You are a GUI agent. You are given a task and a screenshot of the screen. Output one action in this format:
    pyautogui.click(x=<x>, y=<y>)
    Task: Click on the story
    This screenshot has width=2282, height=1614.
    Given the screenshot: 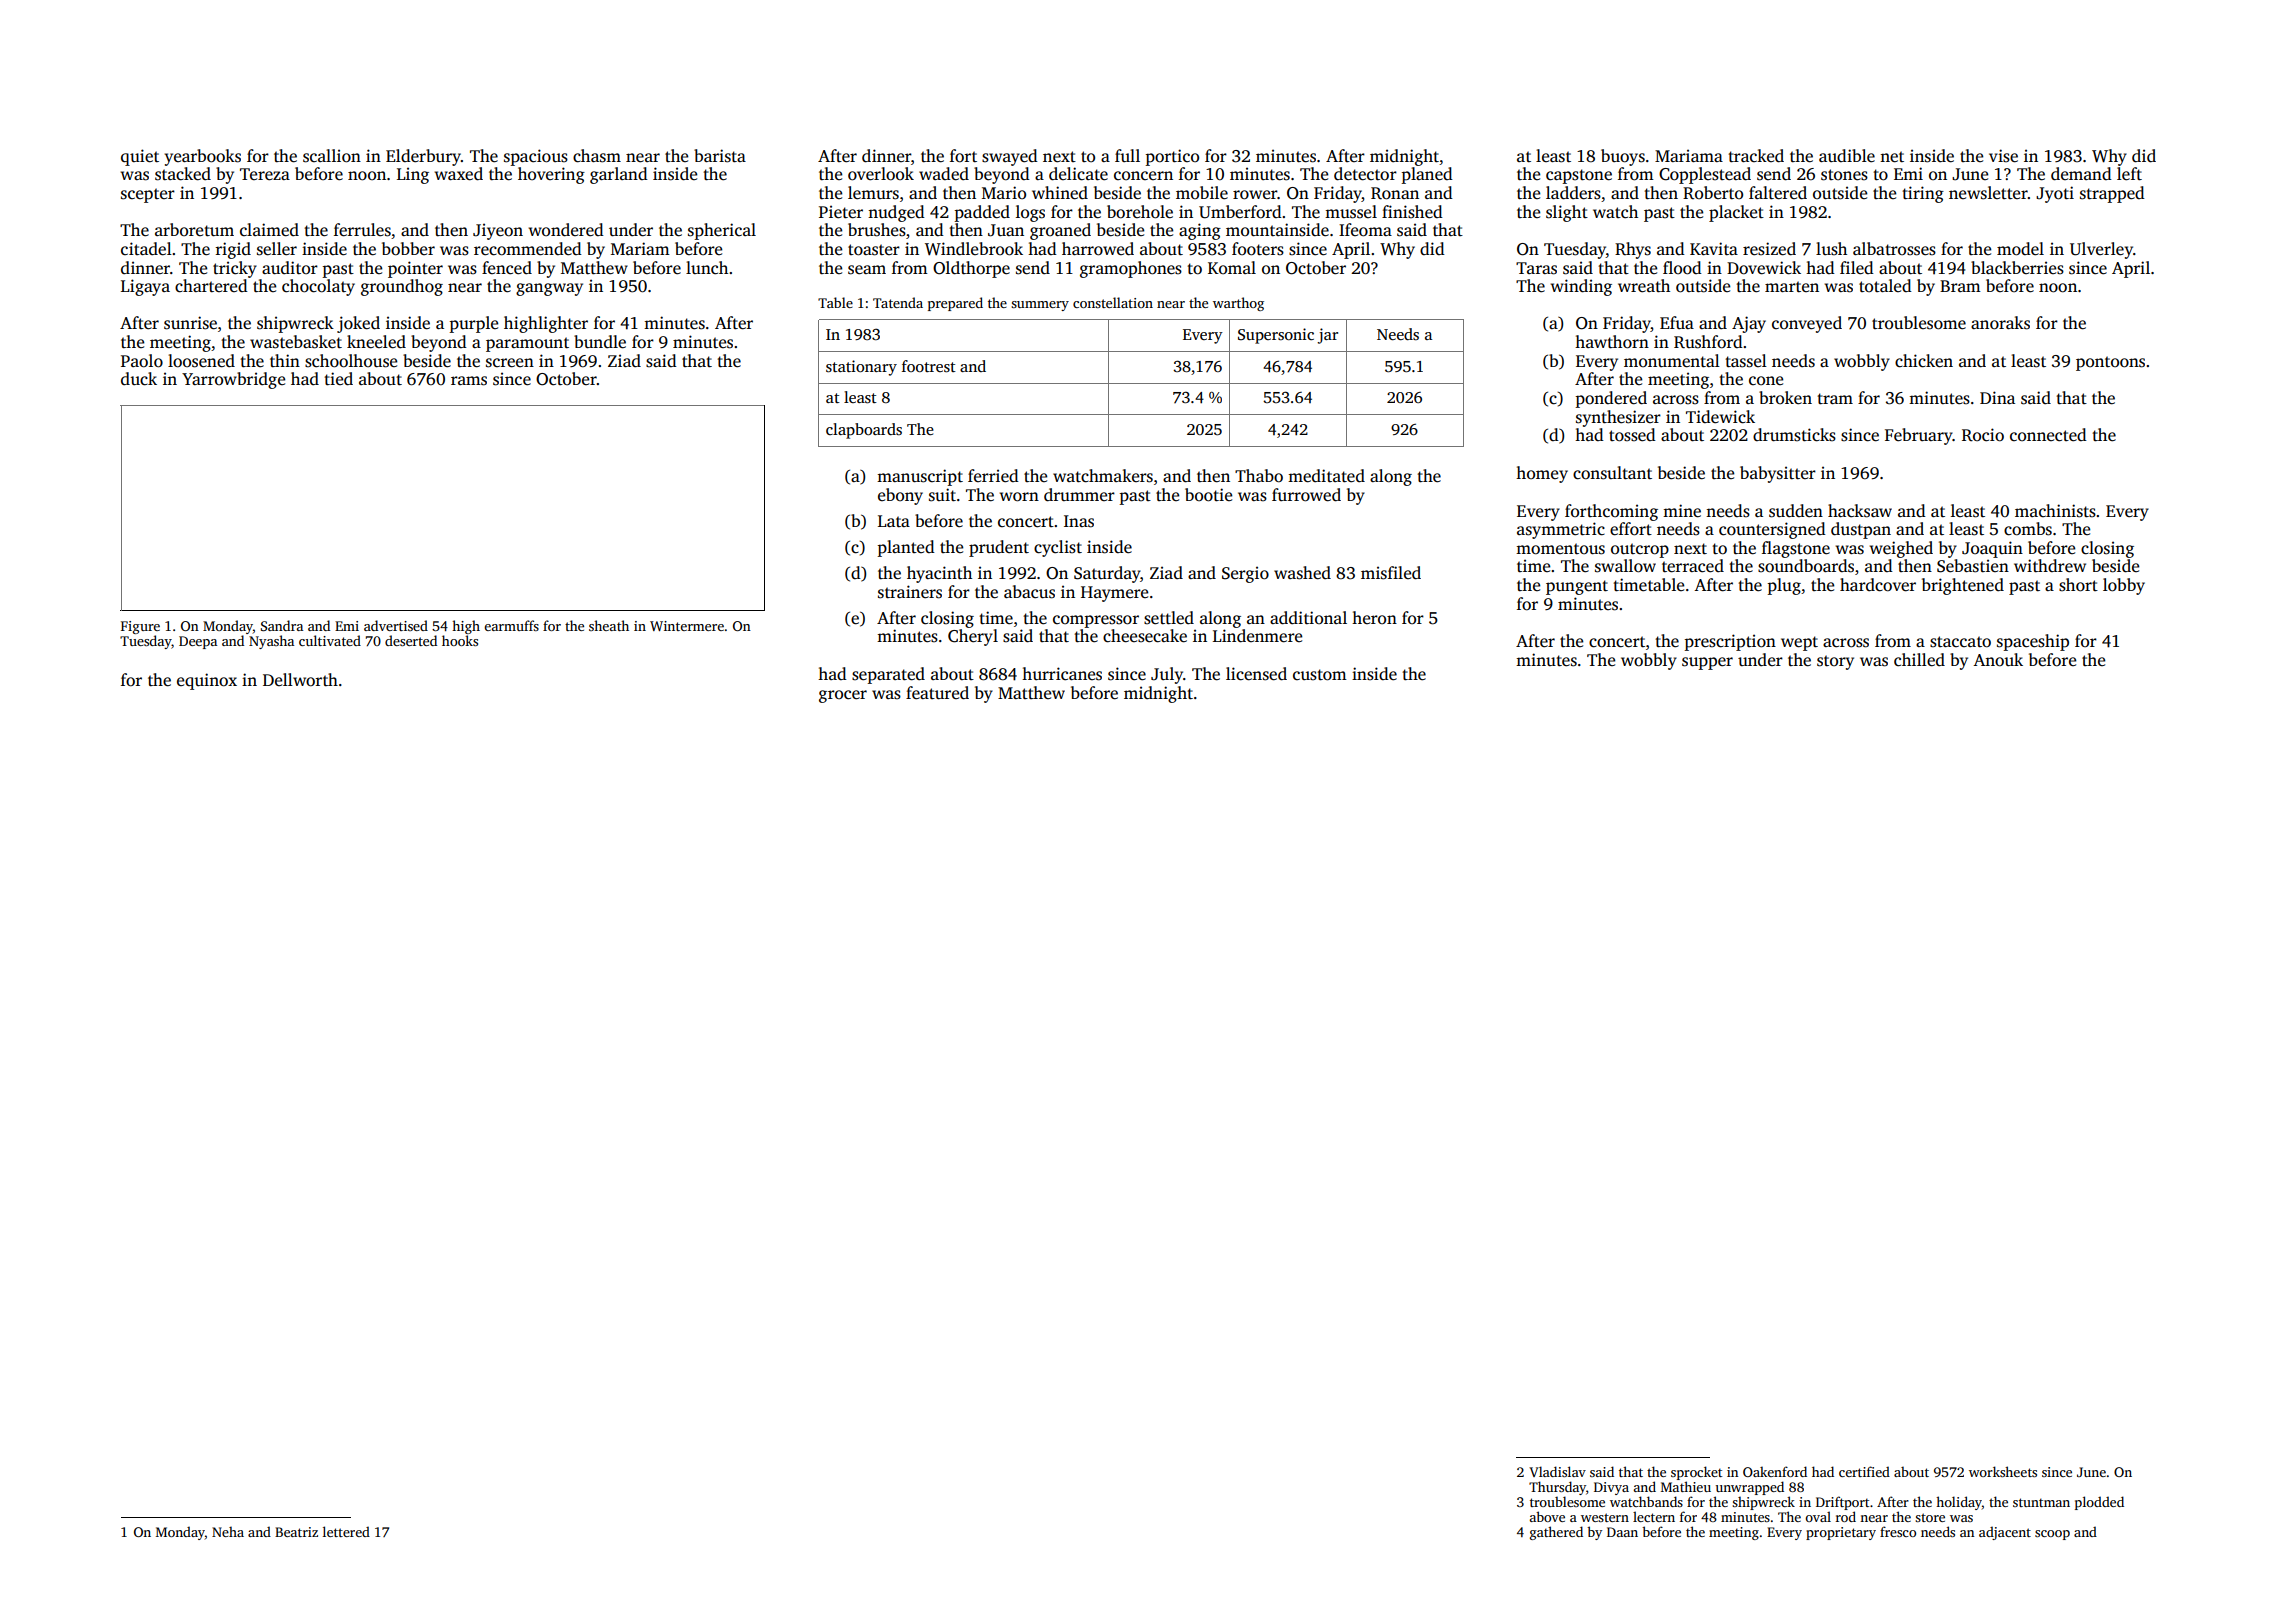 What is the action you would take?
    pyautogui.click(x=1835, y=662)
